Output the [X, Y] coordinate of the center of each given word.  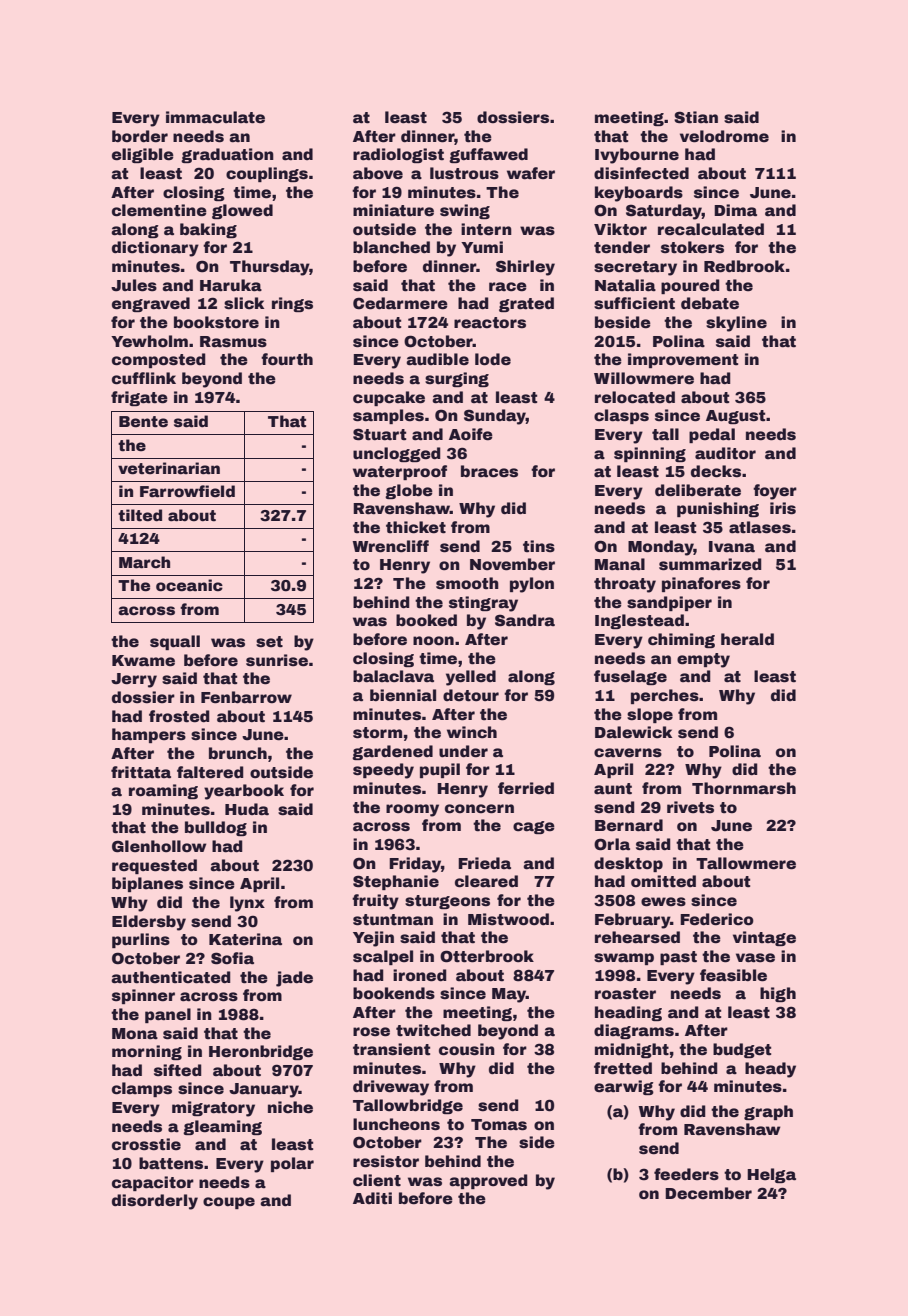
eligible [143, 155]
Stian [696, 117]
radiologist [398, 155]
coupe [229, 1203]
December [708, 1193]
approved [488, 1181]
